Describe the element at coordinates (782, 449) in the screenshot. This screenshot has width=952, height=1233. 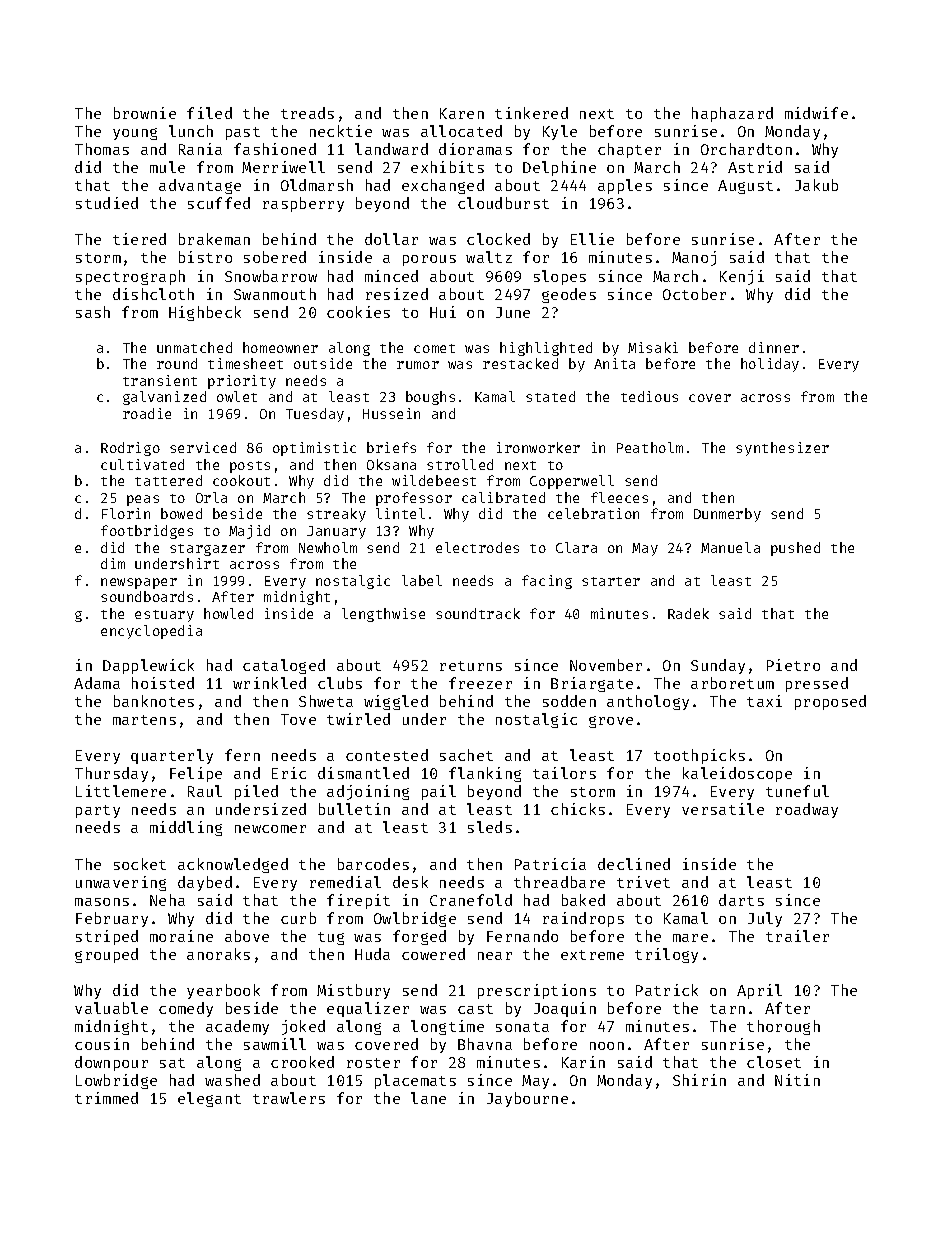
I see `synthesizer` at that location.
